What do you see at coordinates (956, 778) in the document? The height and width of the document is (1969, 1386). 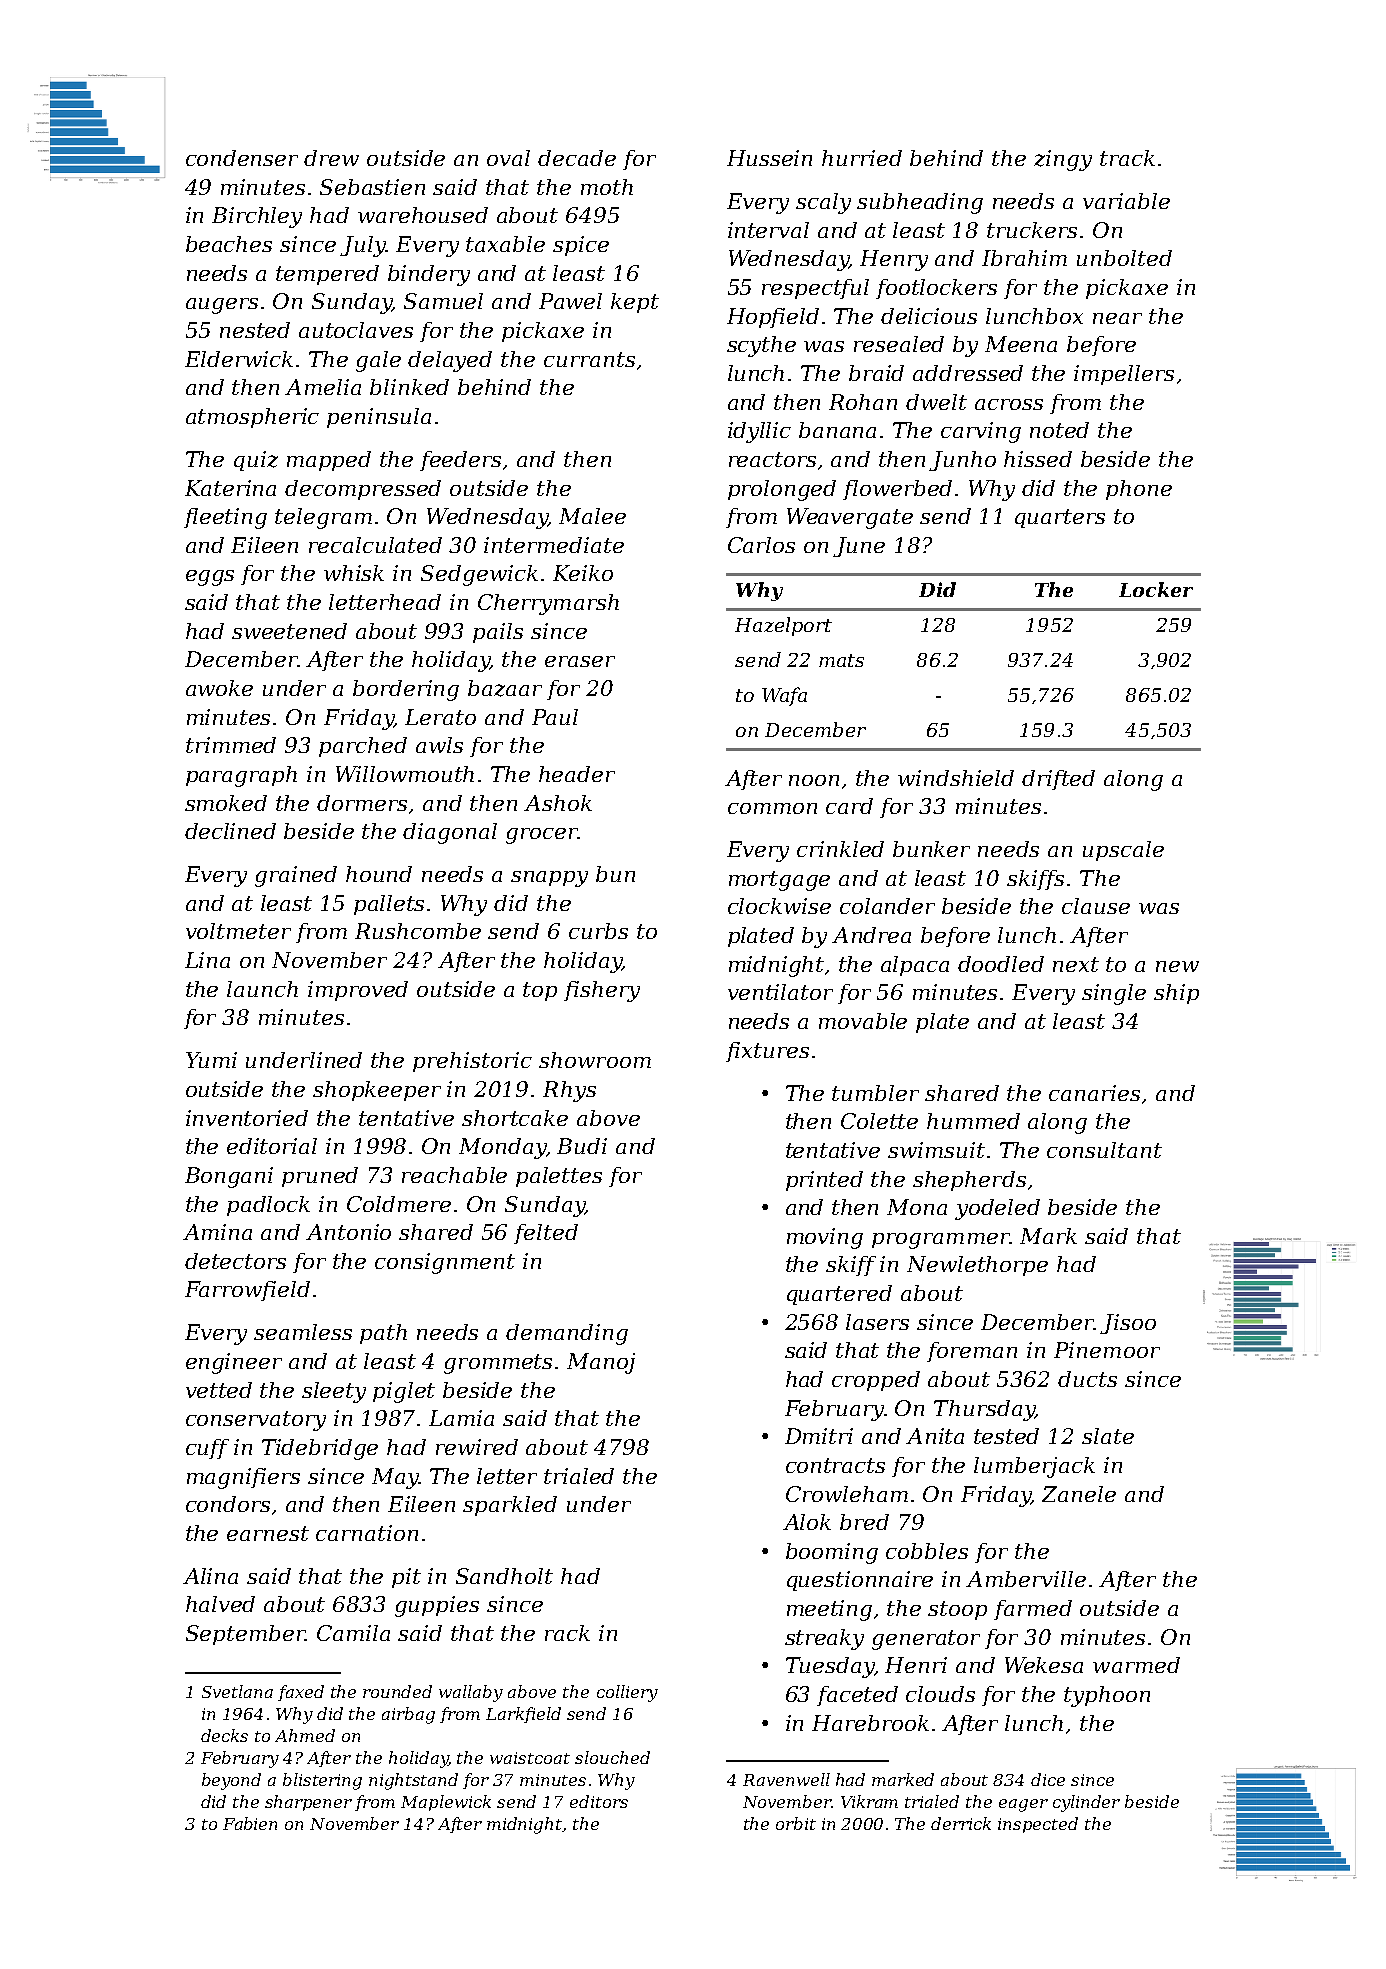 I see `windshield` at bounding box center [956, 778].
